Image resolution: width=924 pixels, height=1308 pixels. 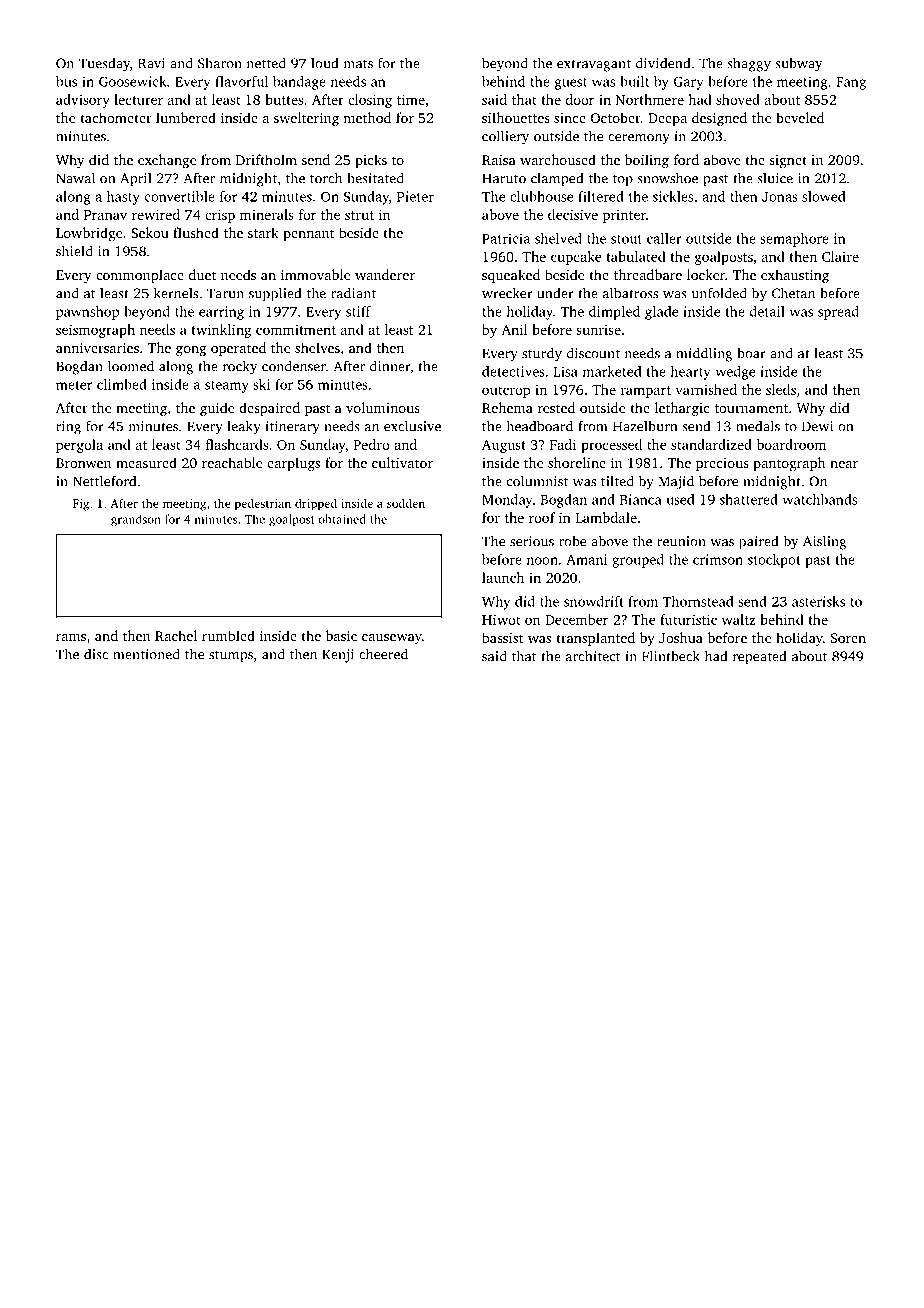 I want to click on detectives, so click(x=513, y=371).
